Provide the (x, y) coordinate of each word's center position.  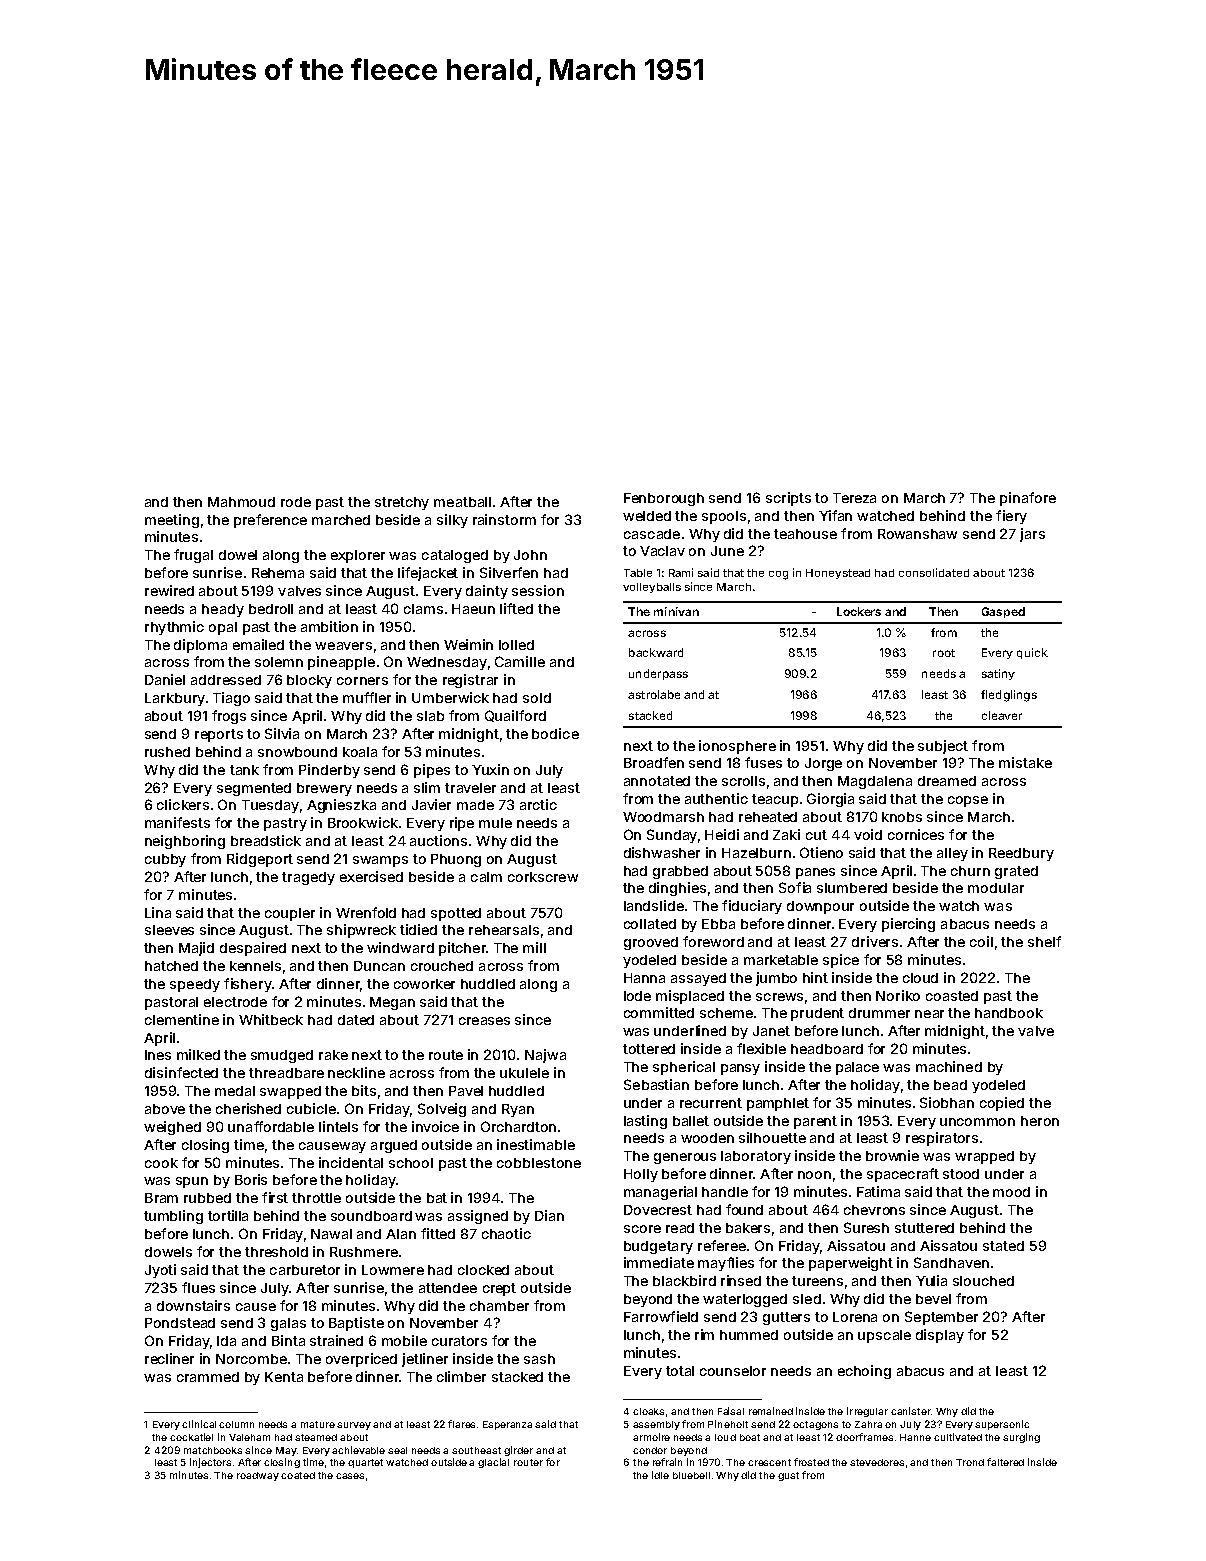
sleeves (169, 930)
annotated (657, 781)
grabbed (680, 872)
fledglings (1009, 696)
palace (857, 1068)
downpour (820, 907)
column (236, 1424)
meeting (172, 521)
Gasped (1003, 612)
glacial (493, 1463)
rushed (167, 752)
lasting (645, 1122)
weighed (172, 1128)
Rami (681, 572)
